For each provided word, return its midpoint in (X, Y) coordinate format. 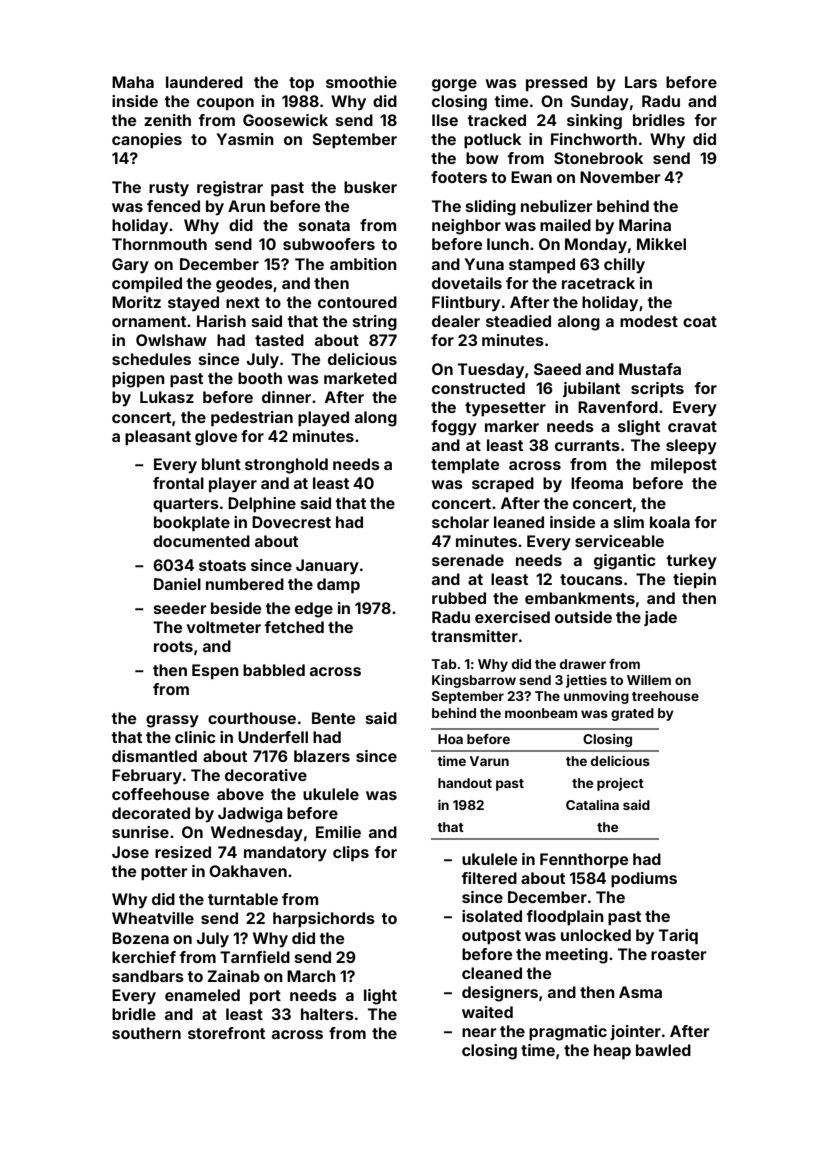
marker (512, 426)
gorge (454, 85)
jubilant (591, 389)
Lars (641, 82)
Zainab (234, 976)
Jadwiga (250, 815)
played (323, 419)
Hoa (450, 739)
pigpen (138, 380)
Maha (133, 82)
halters (327, 1014)
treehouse (665, 696)
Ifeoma (597, 483)
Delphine (262, 504)
